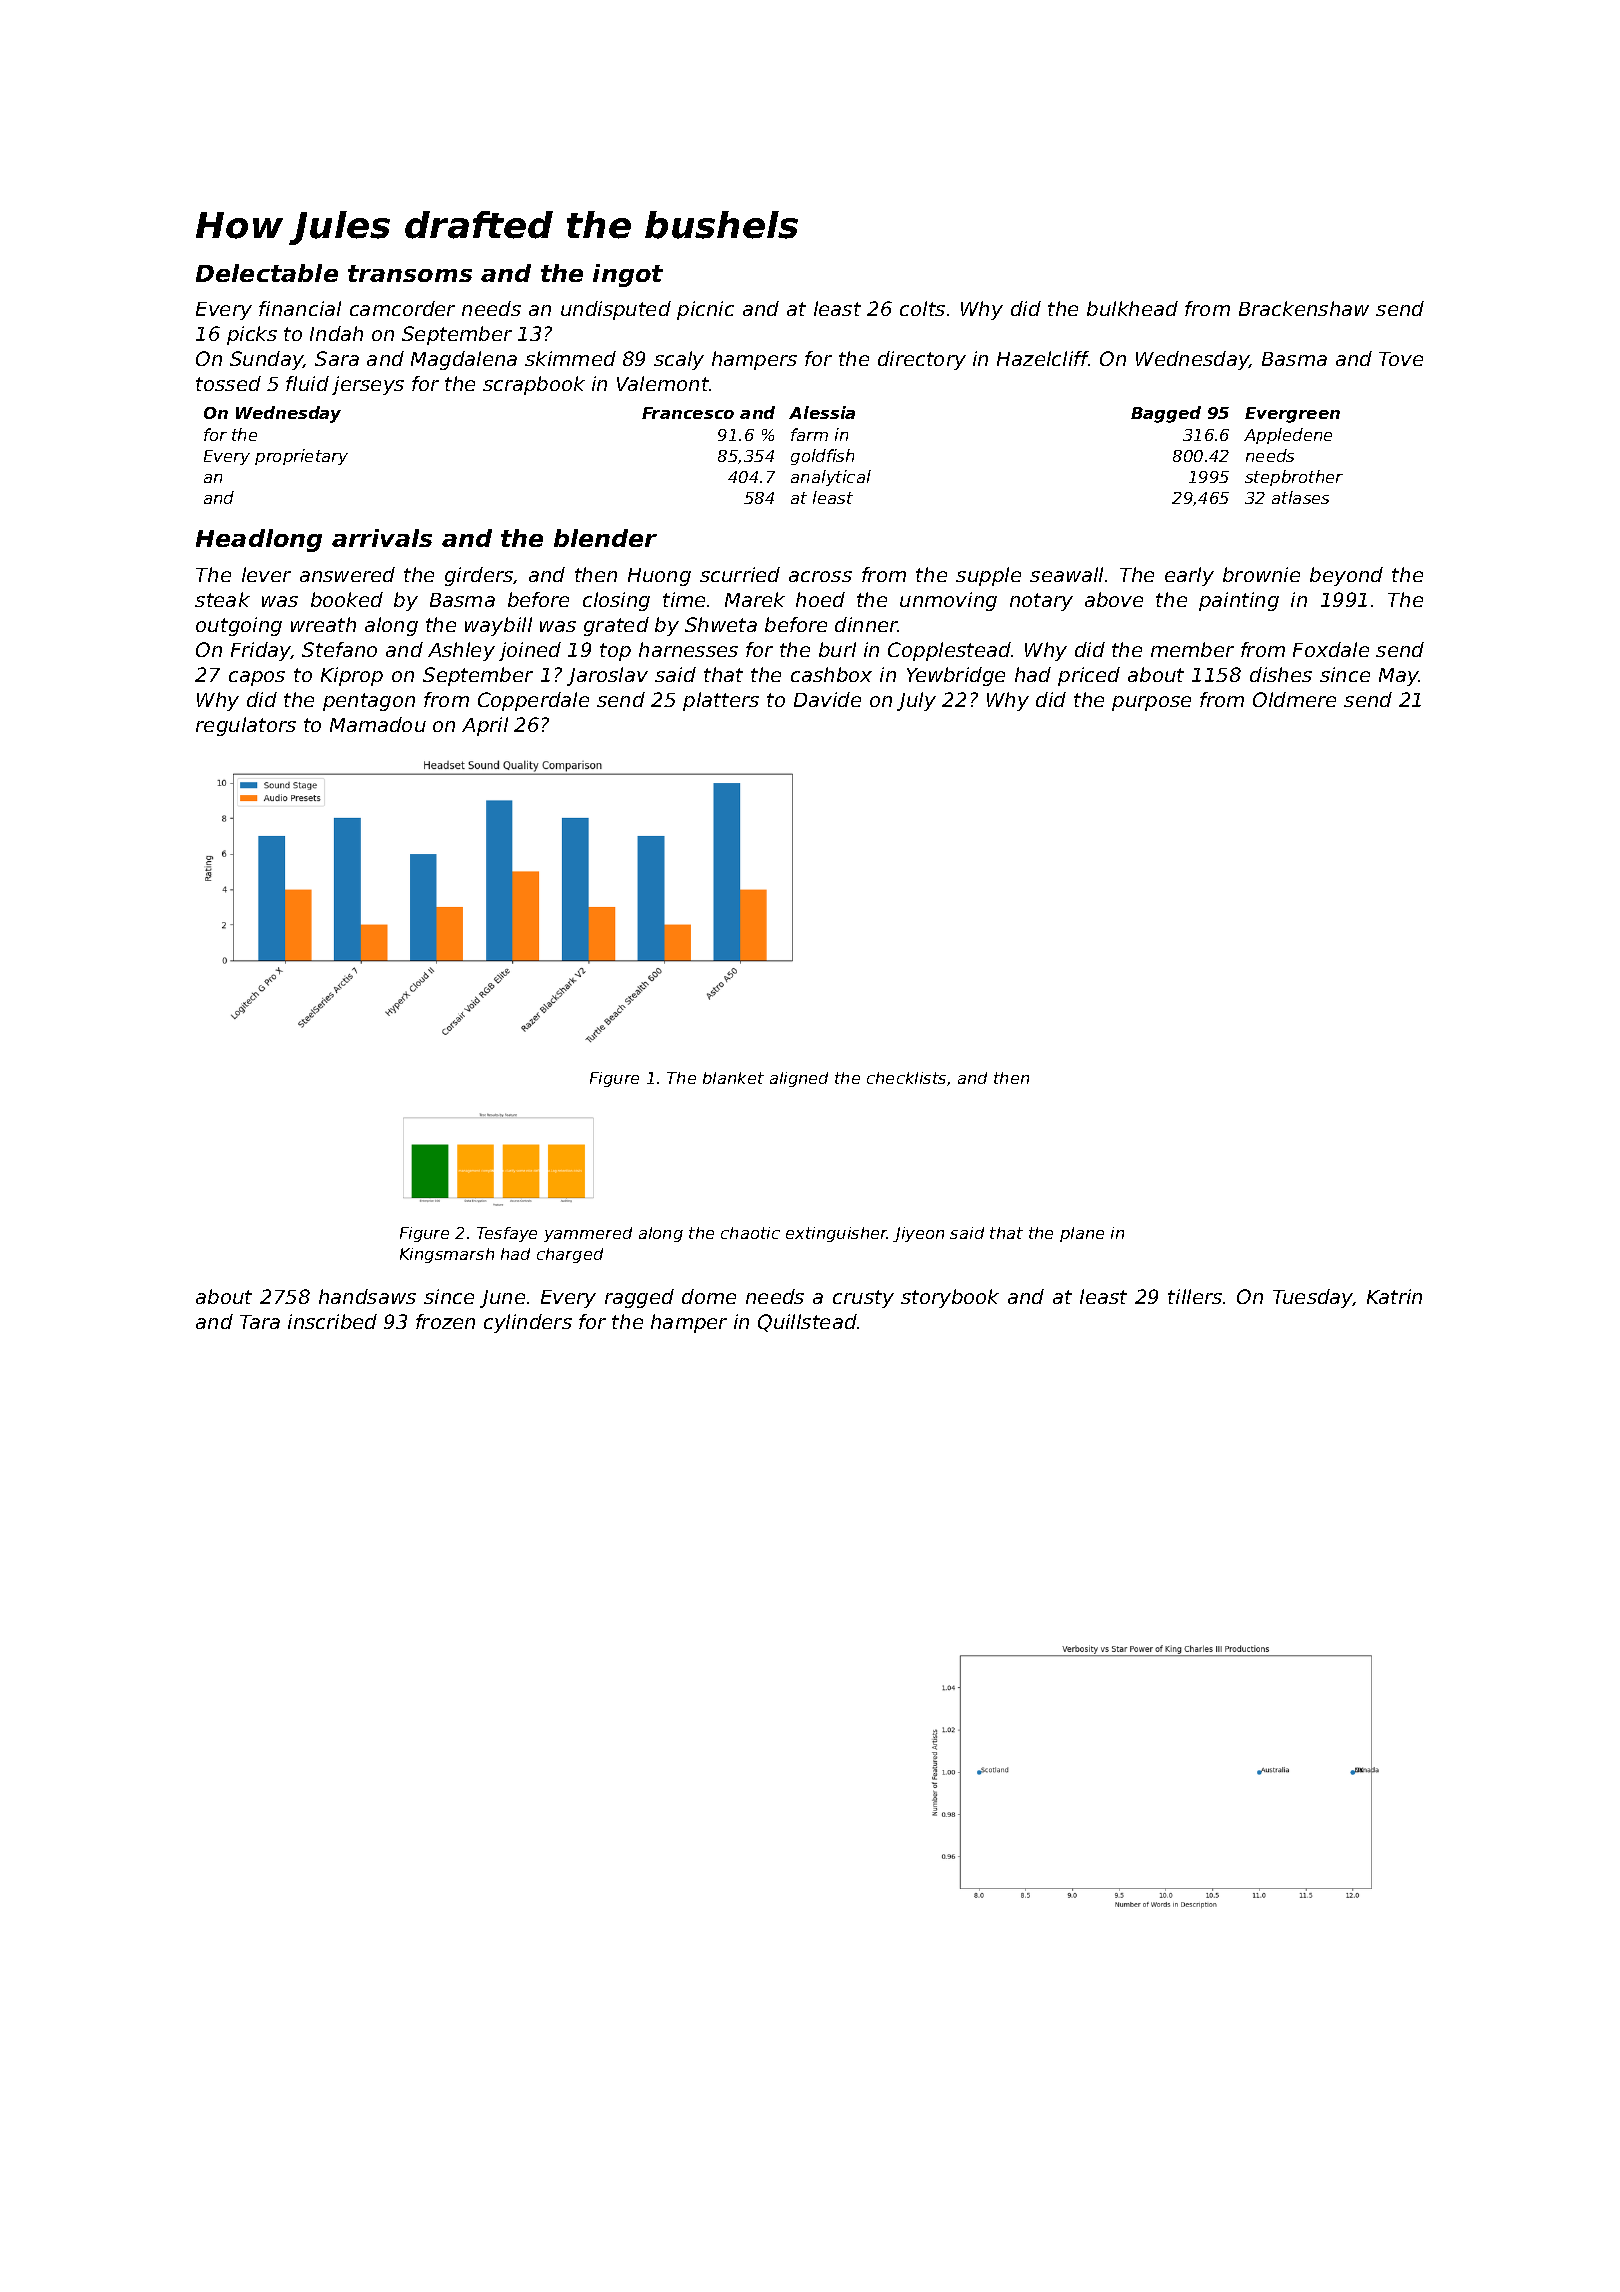 The height and width of the screenshot is (2292, 1620). I want to click on blanket, so click(733, 1078).
